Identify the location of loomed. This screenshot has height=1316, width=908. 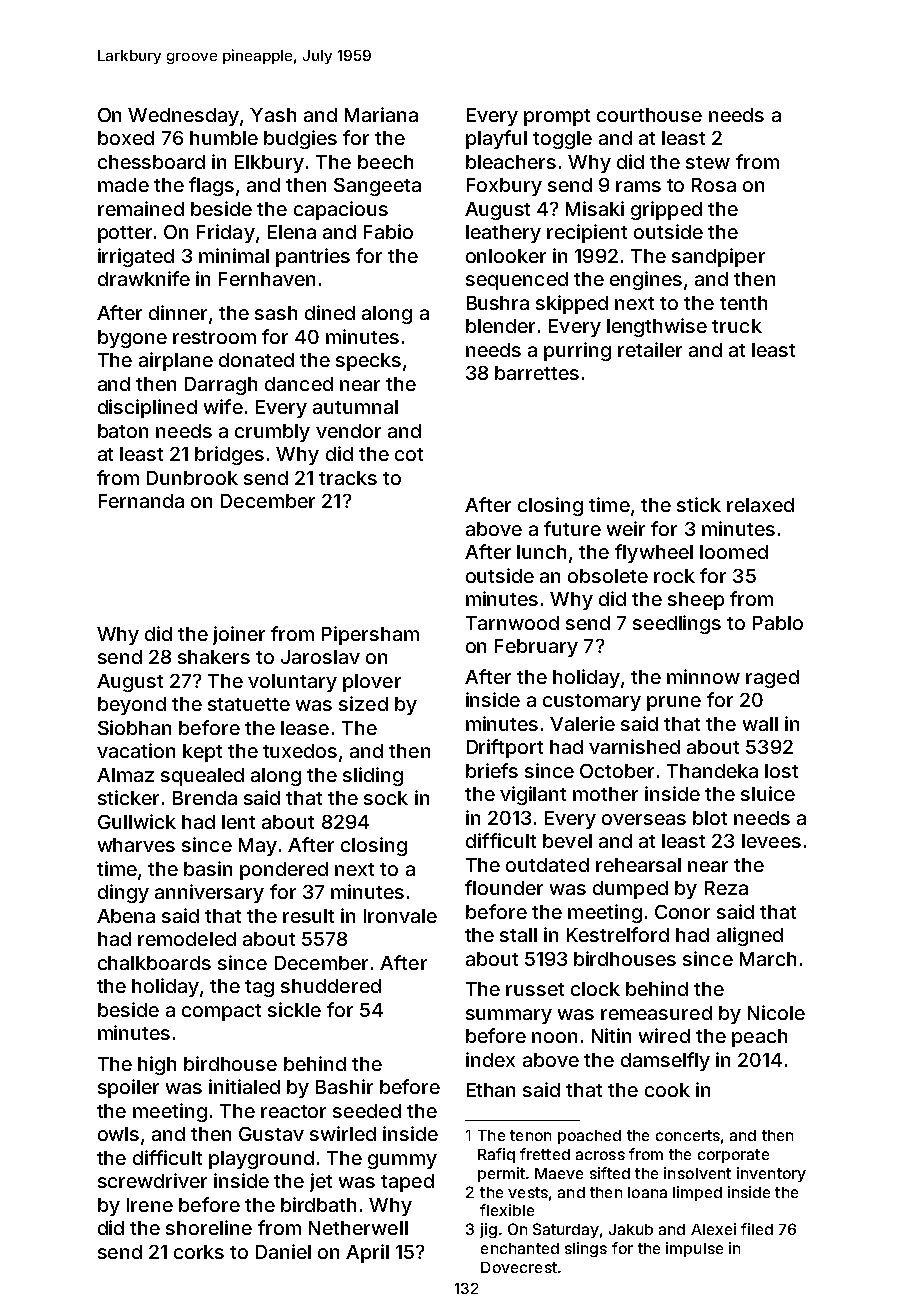
(734, 552).
